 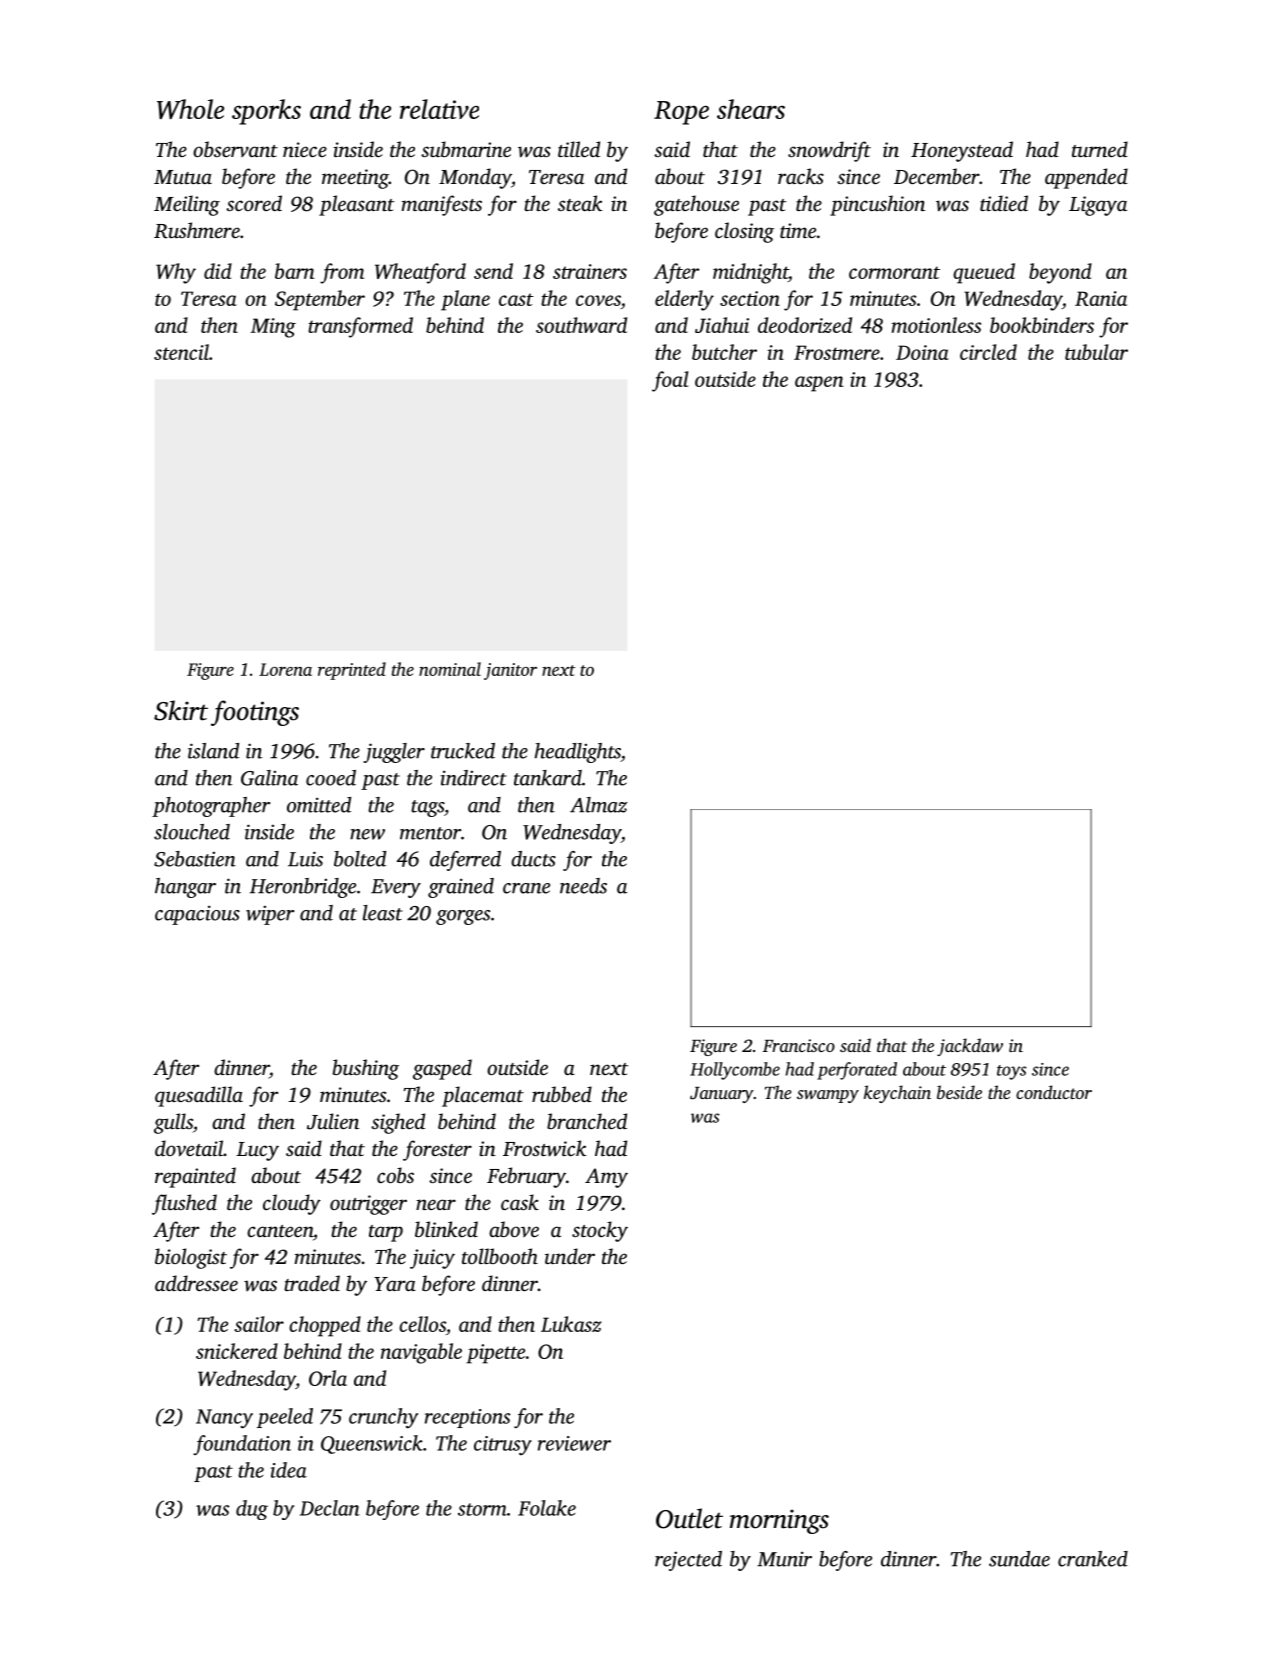 What do you see at coordinates (751, 109) in the page?
I see `shears` at bounding box center [751, 109].
